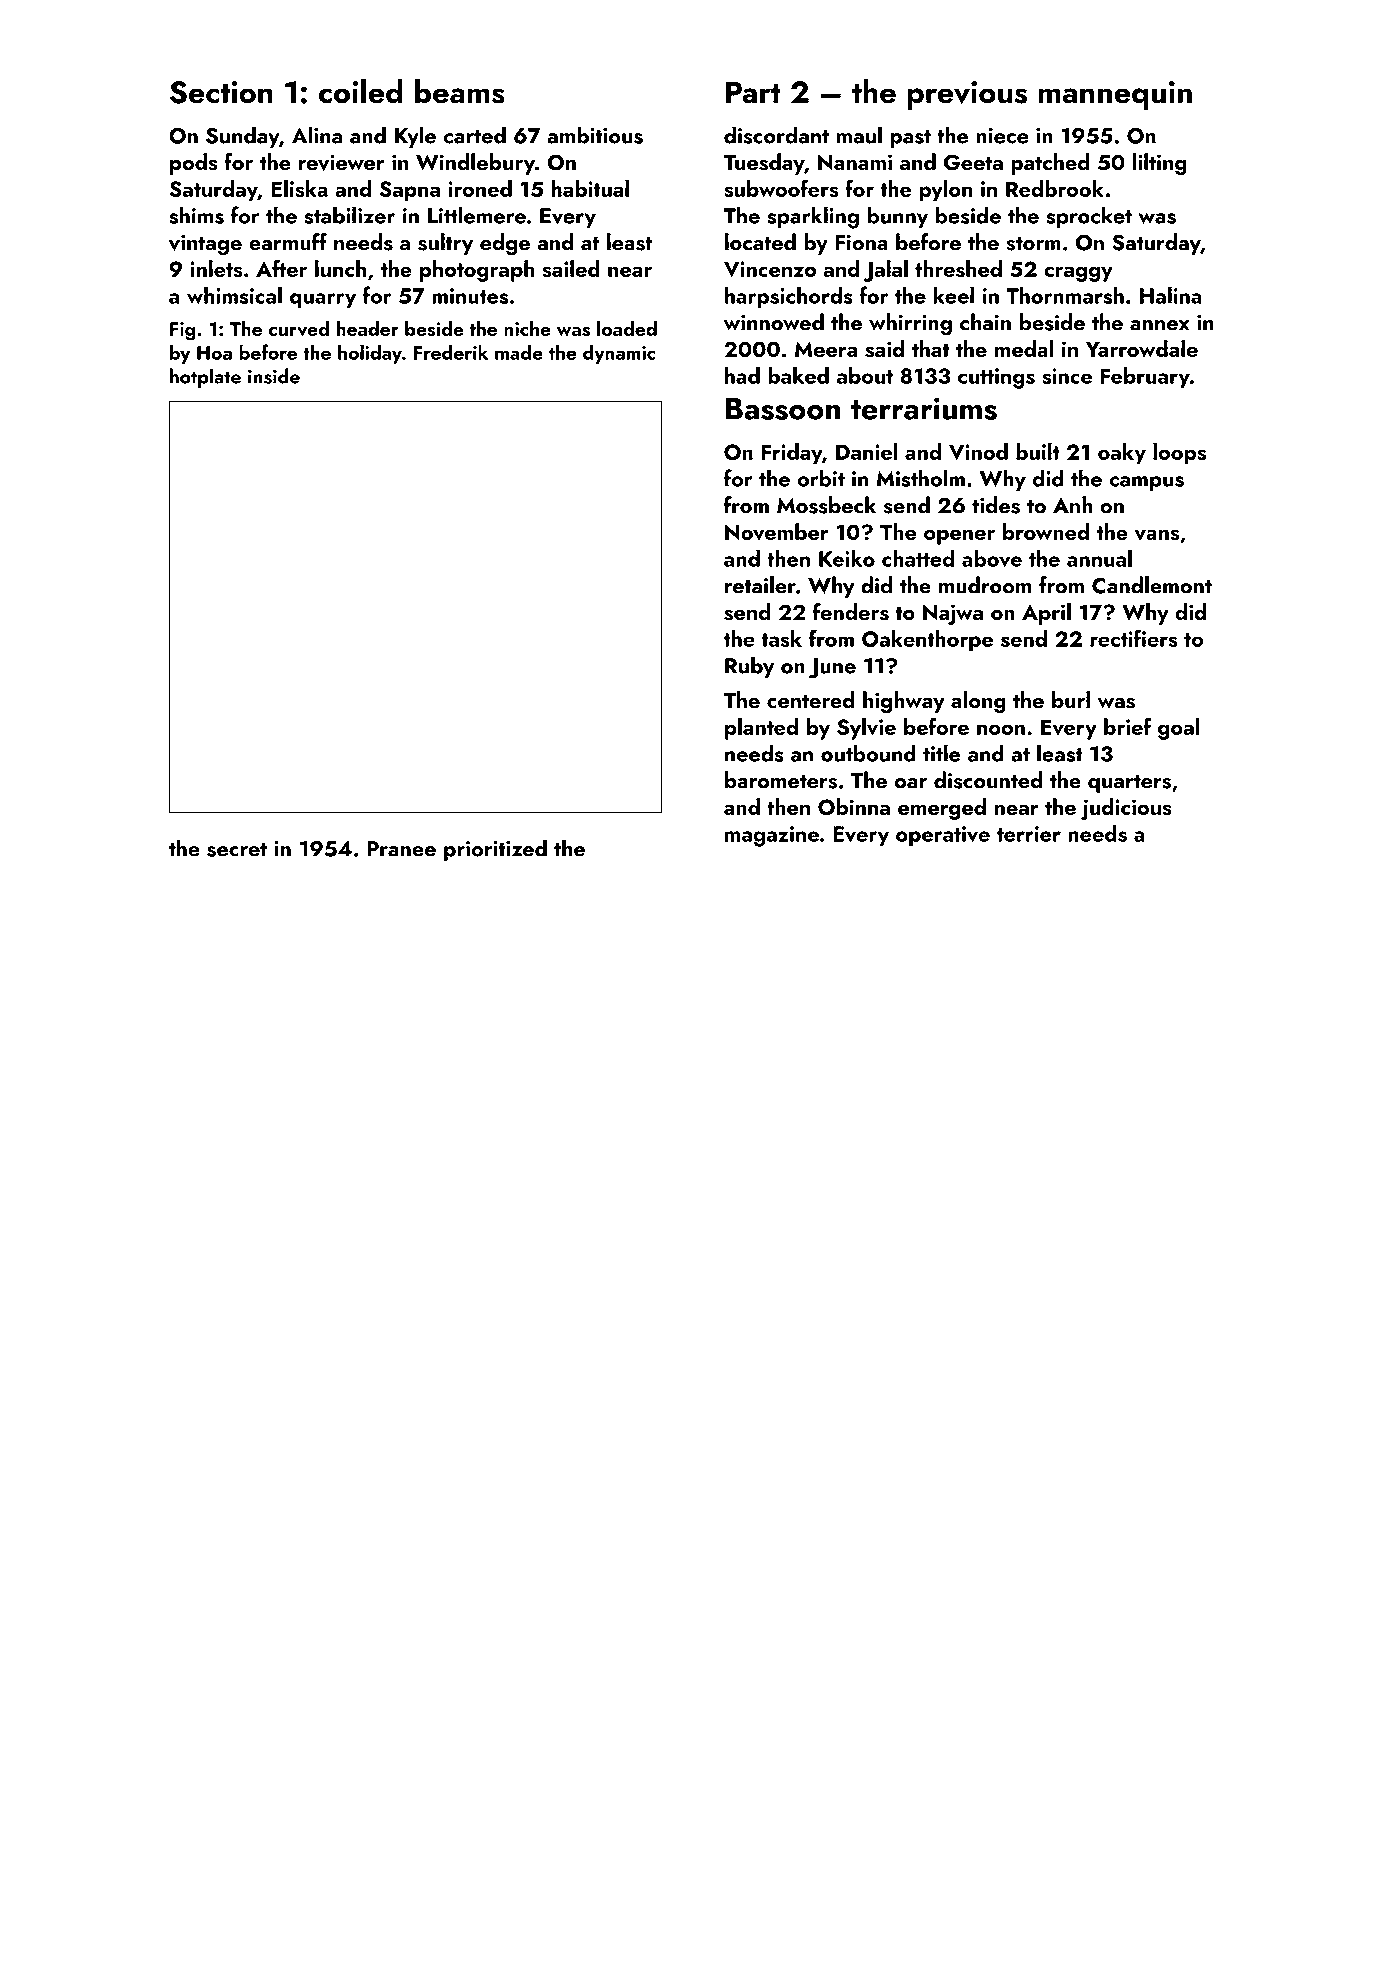 The width and height of the document is (1386, 1969). Describe the element at coordinates (760, 585) in the document. I see `retailer` at that location.
